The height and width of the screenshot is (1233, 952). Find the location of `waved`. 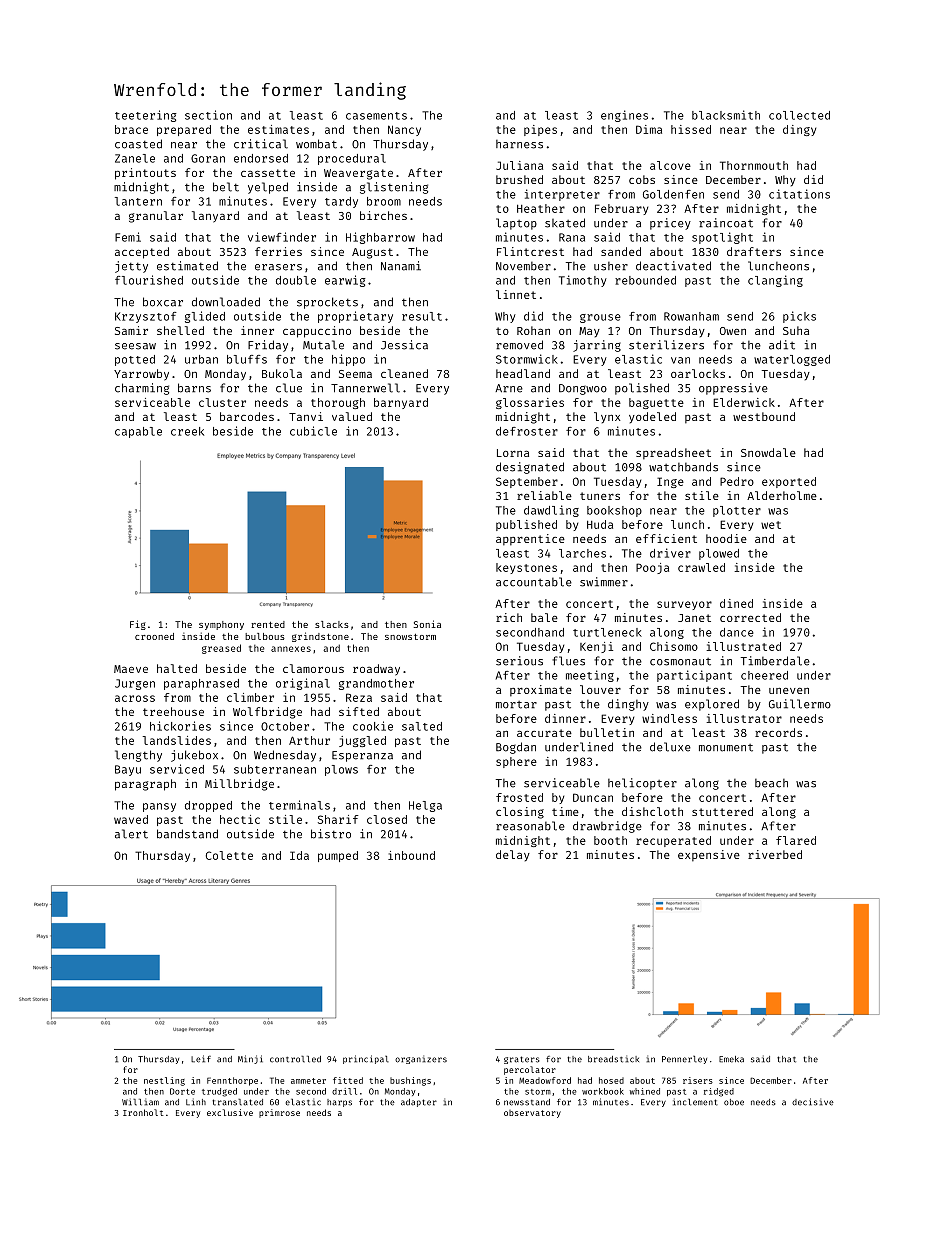

waved is located at coordinates (131, 819).
